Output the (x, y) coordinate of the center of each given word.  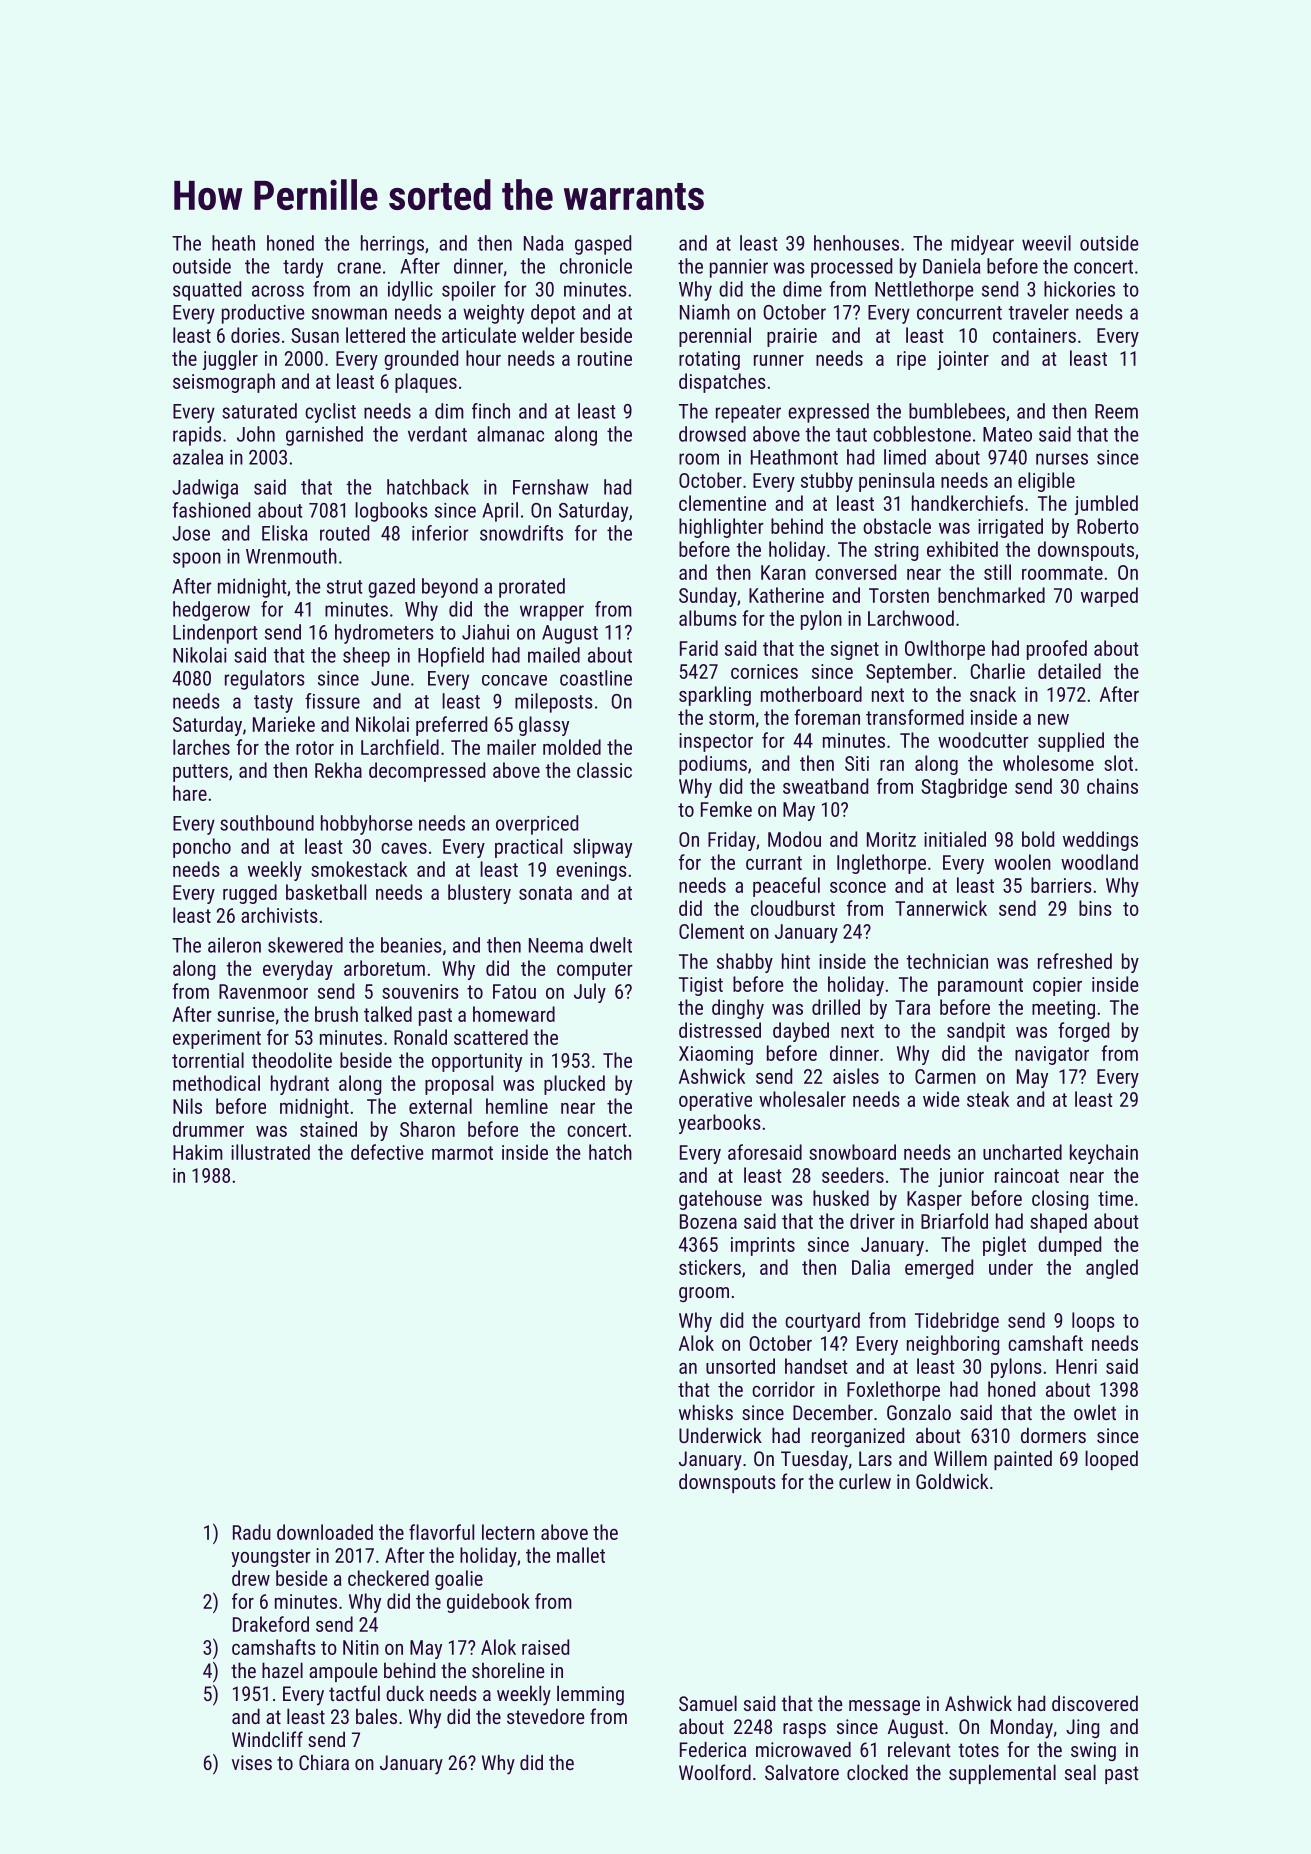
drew (251, 1578)
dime (802, 289)
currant (774, 863)
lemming (590, 1695)
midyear (982, 245)
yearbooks (719, 1124)
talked (388, 1014)
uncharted (1022, 1152)
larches (201, 747)
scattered (491, 1037)
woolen (1022, 862)
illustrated (270, 1152)
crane (359, 268)
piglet (1004, 1246)
